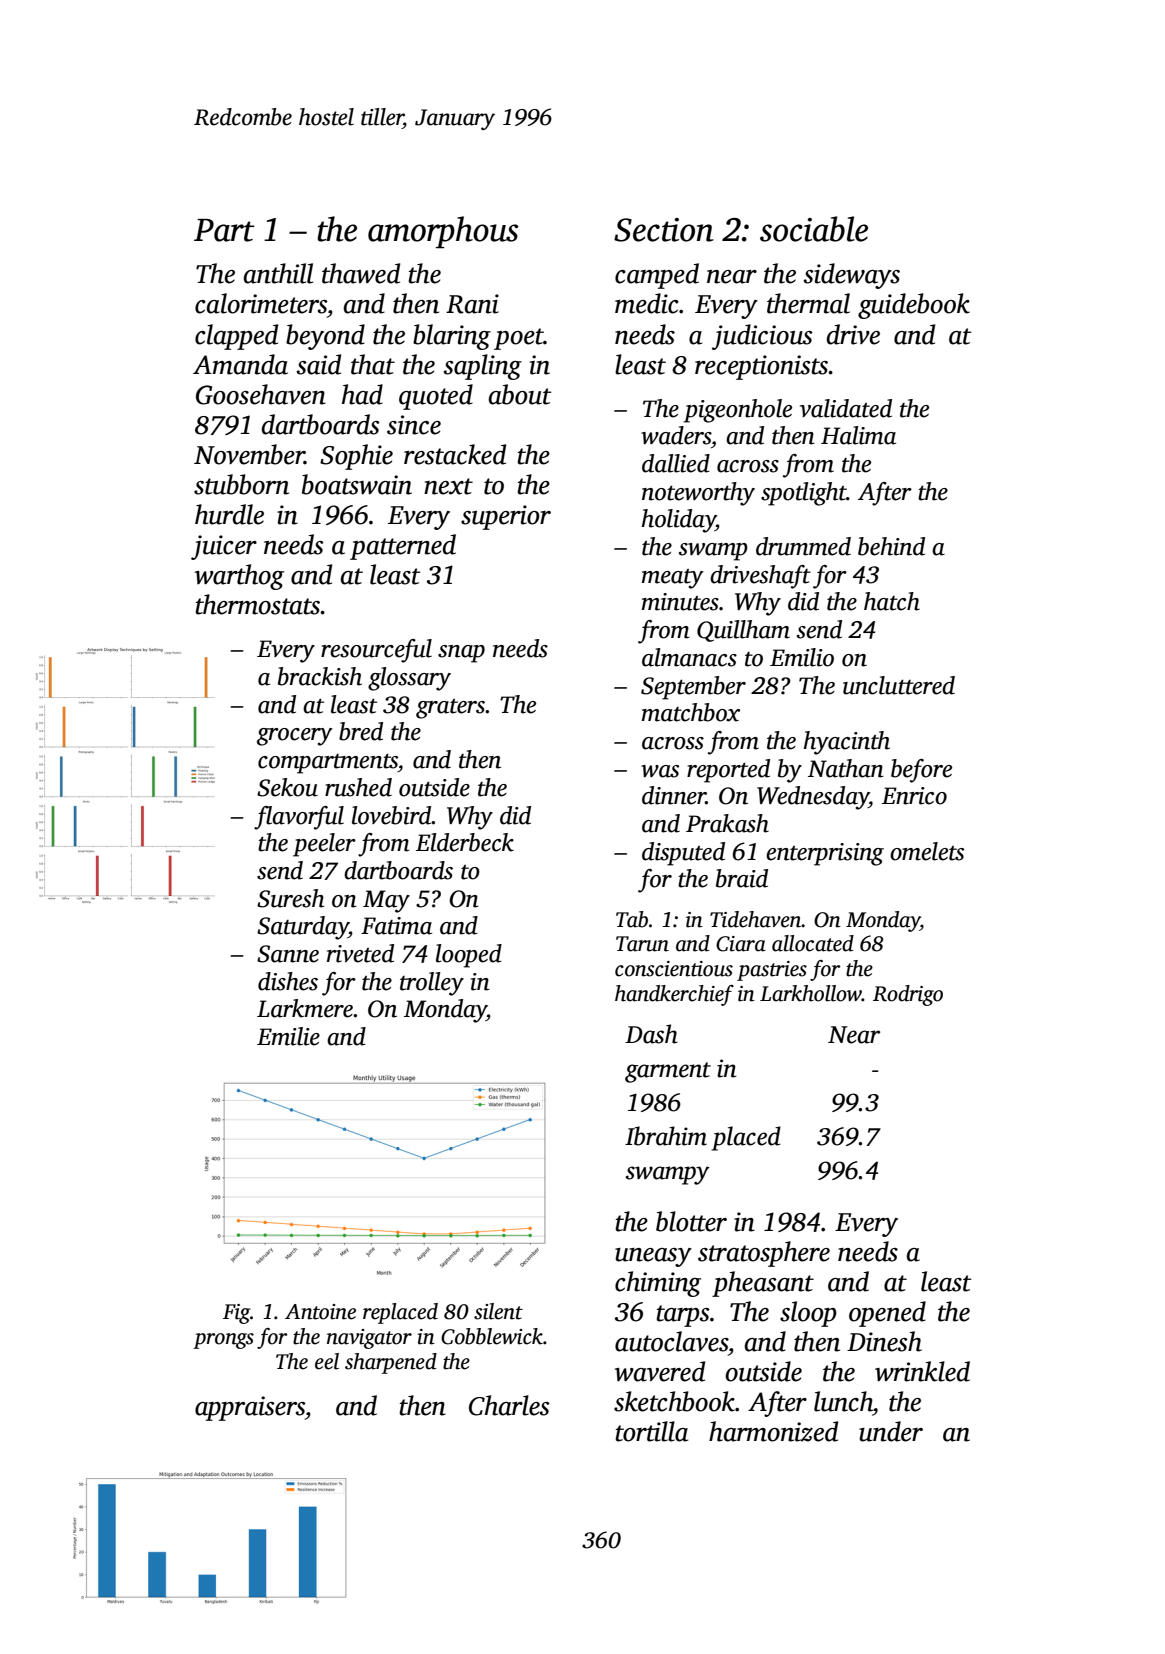 The height and width of the screenshot is (1654, 1165). What do you see at coordinates (320, 1312) in the screenshot?
I see `Antoine` at bounding box center [320, 1312].
